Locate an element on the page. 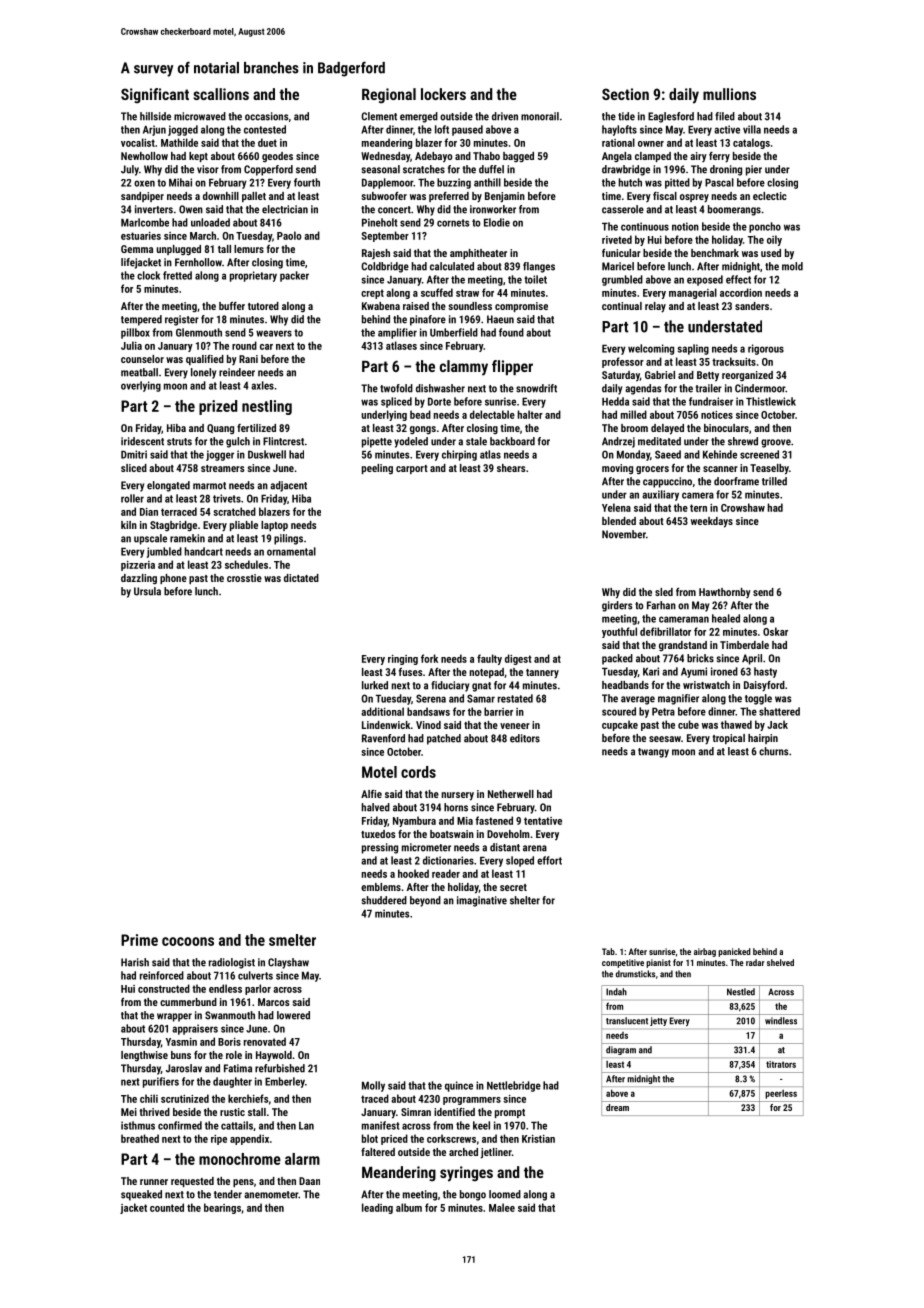  Mei is located at coordinates (129, 1112).
